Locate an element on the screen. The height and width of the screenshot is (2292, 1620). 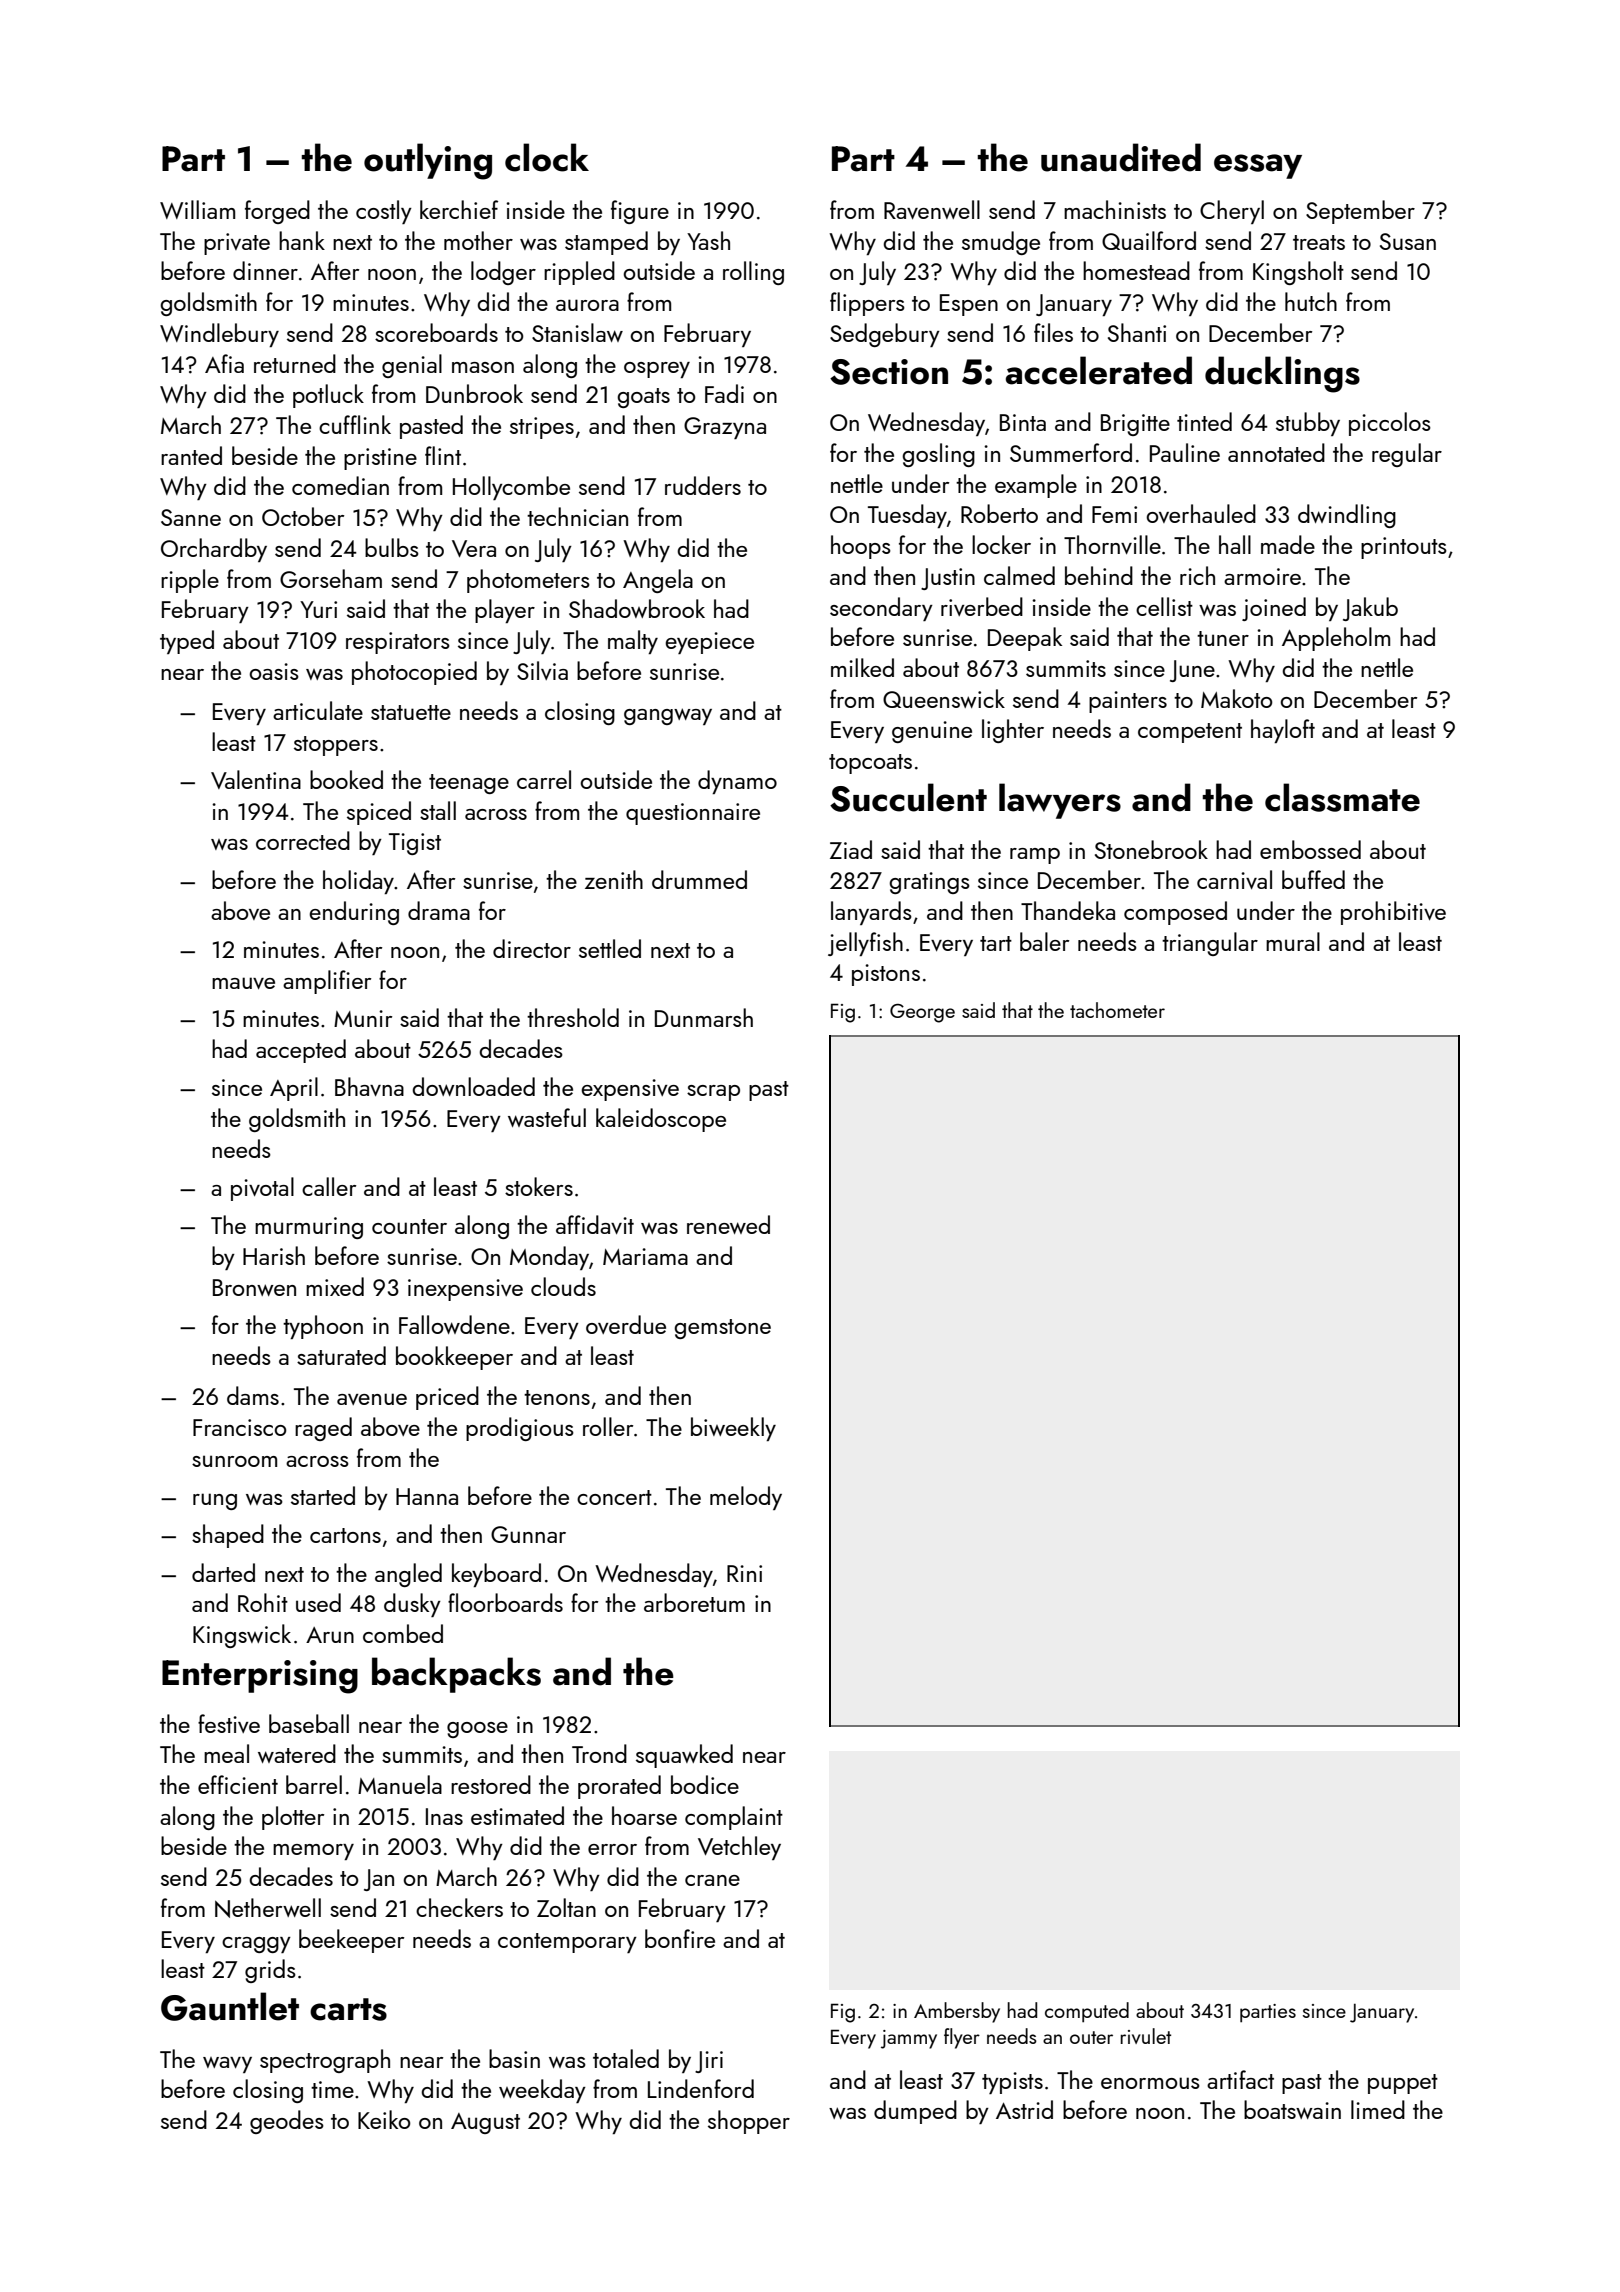
rivulet is located at coordinates (1145, 2036).
